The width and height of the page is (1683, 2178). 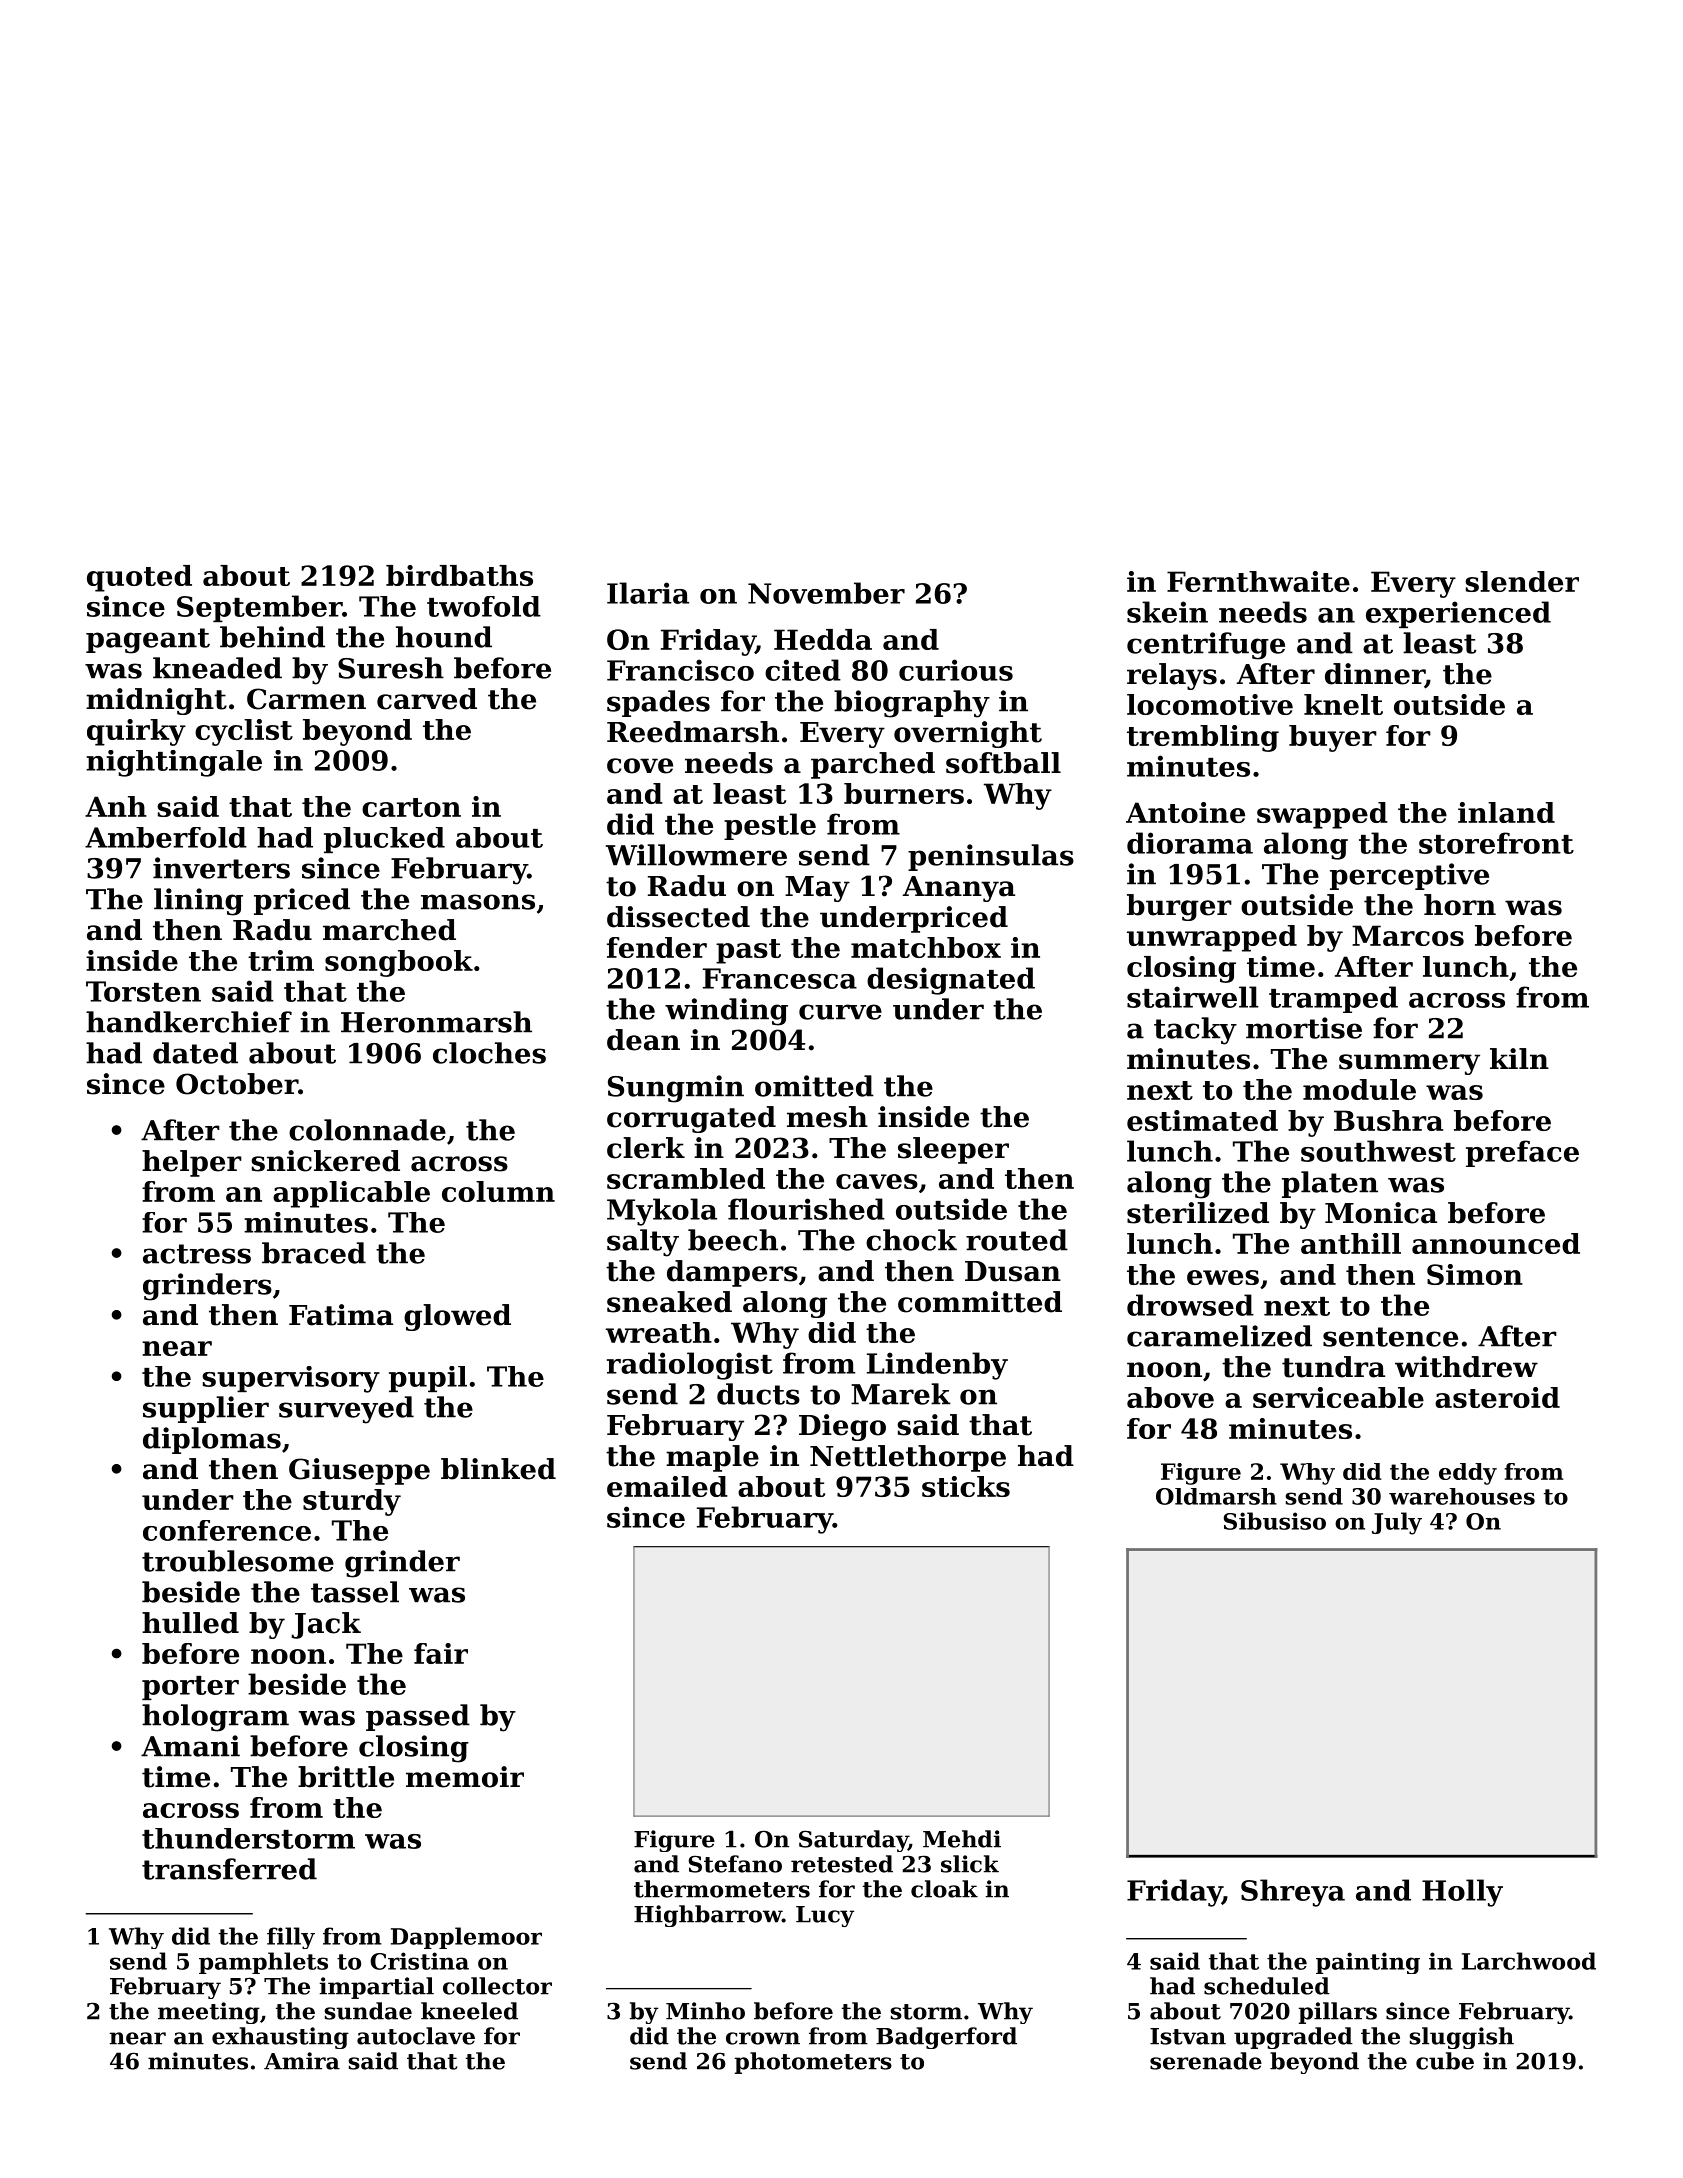 What do you see at coordinates (1506, 812) in the page?
I see `inland` at bounding box center [1506, 812].
